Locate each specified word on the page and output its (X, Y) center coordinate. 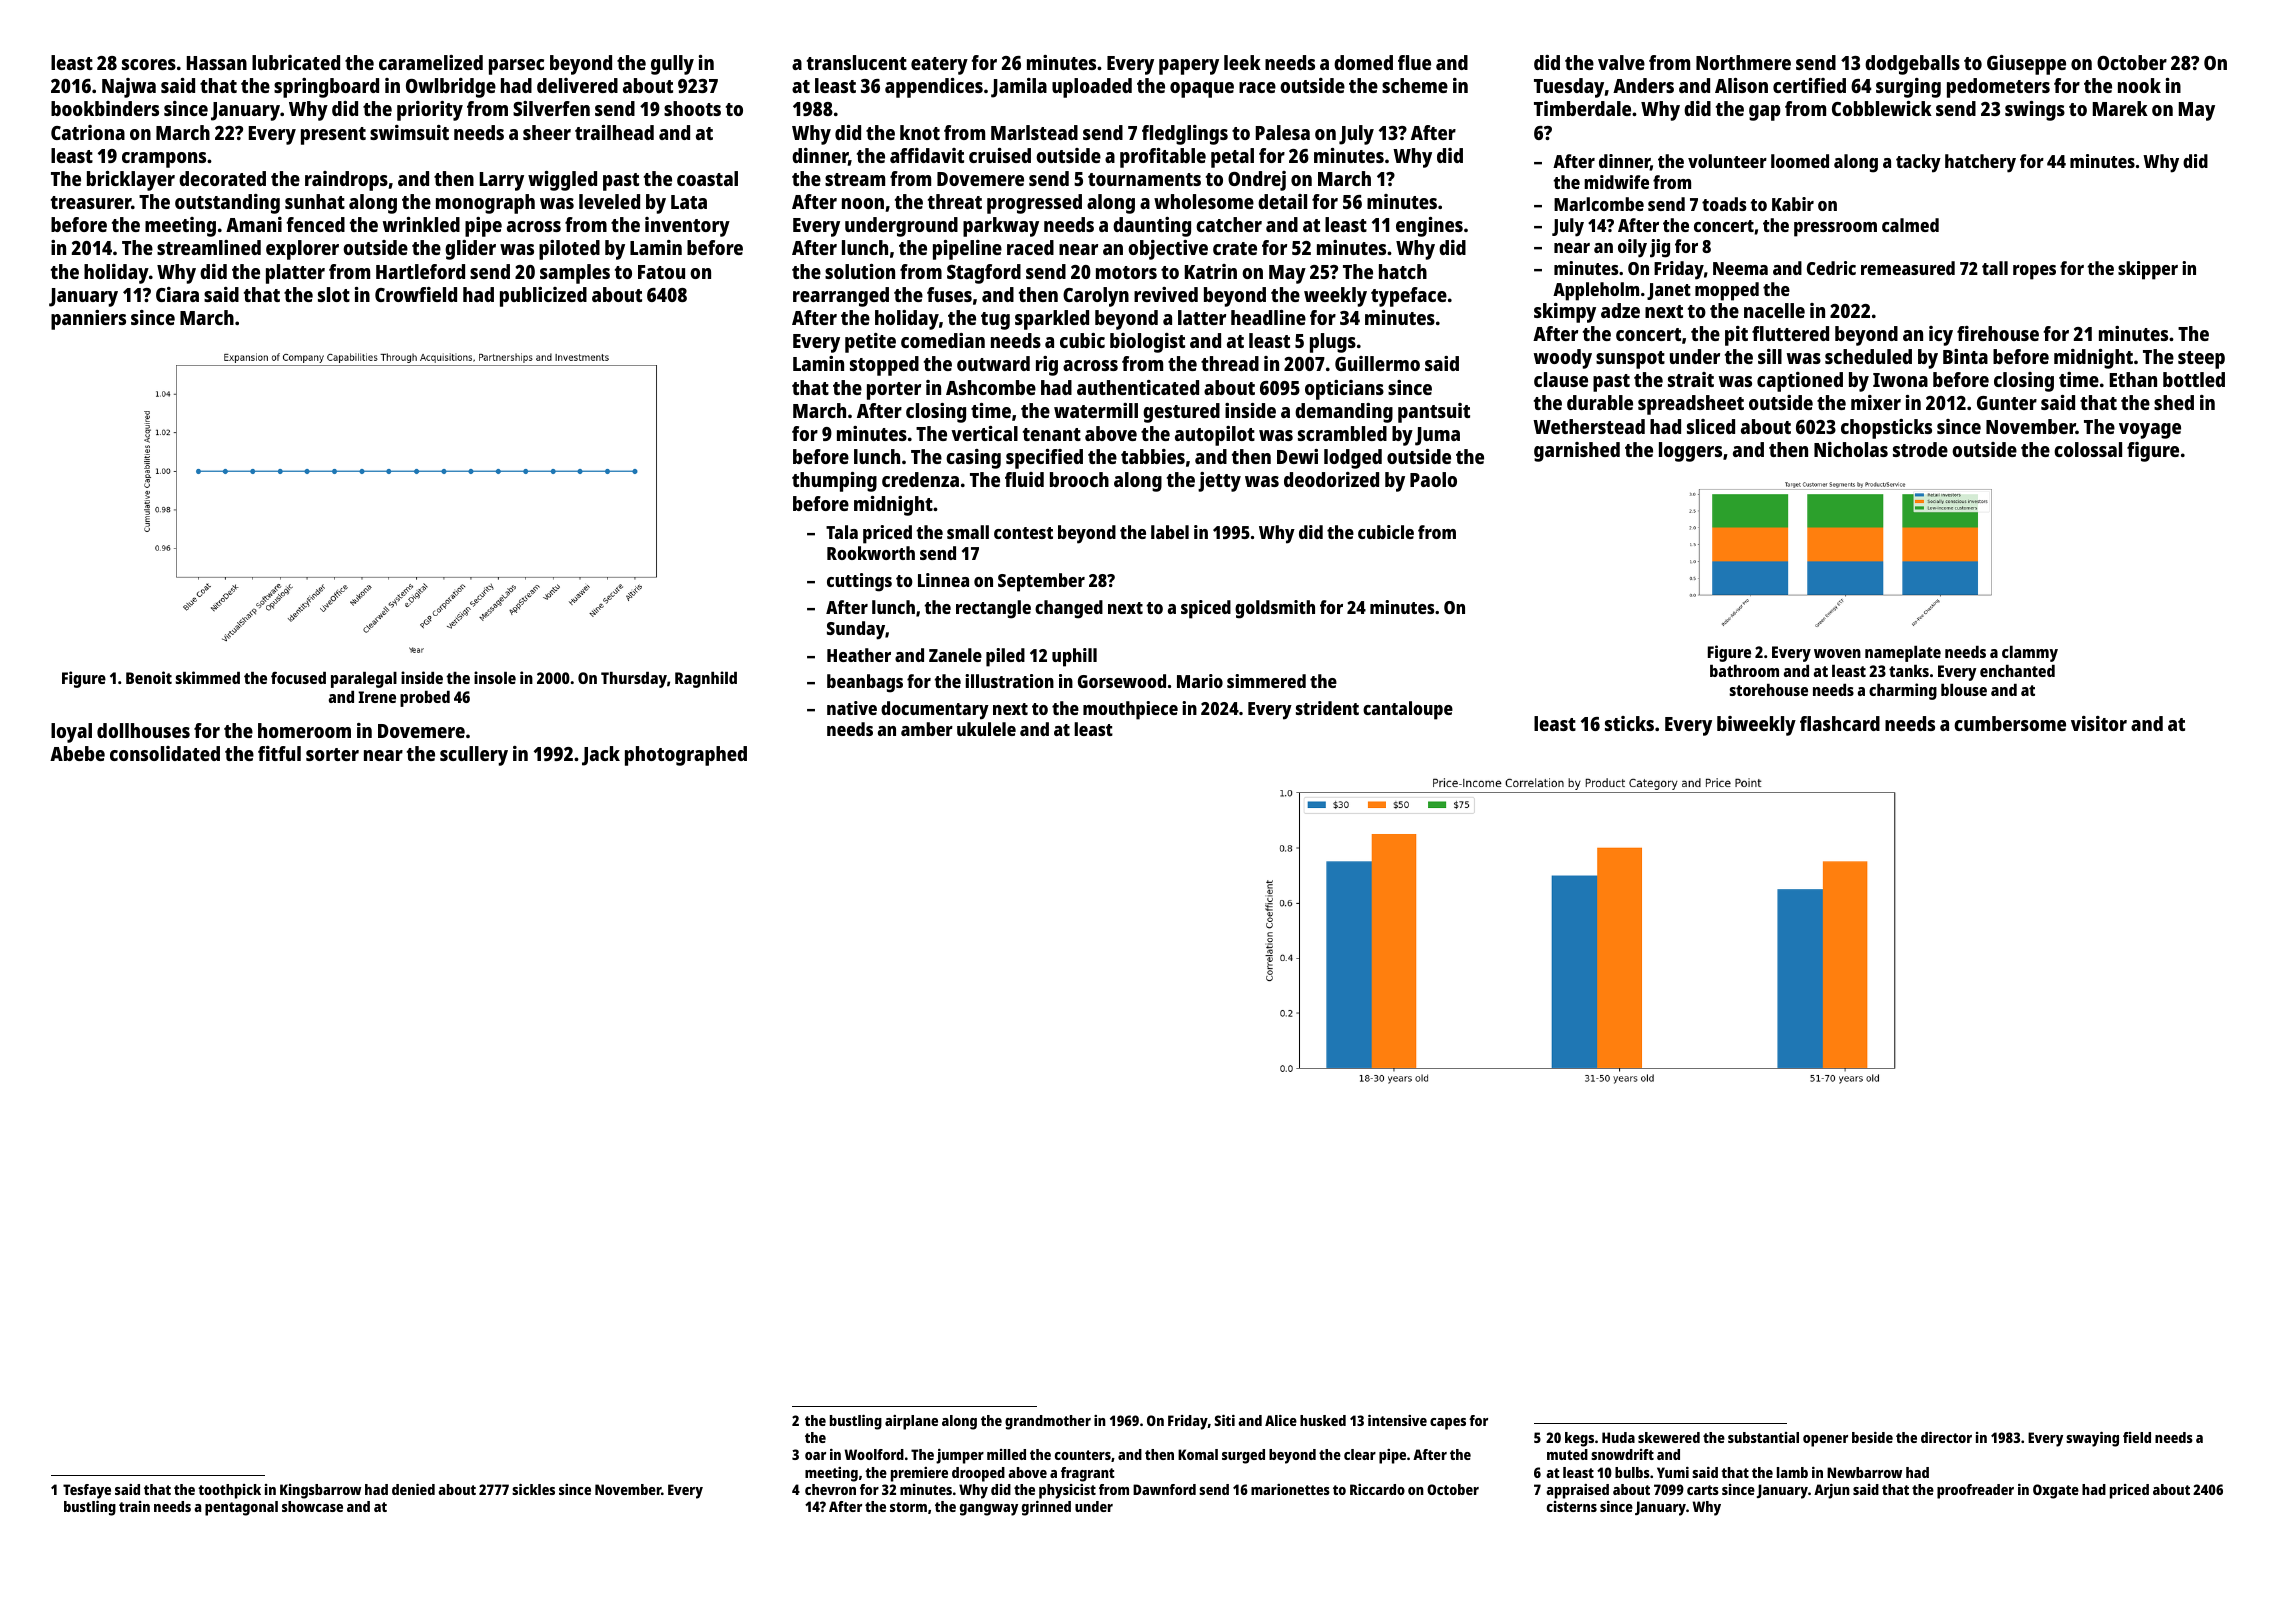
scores (149, 64)
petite (870, 343)
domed (1363, 62)
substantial (1763, 1437)
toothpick (229, 1491)
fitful (279, 753)
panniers (88, 320)
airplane (911, 1422)
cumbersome (2010, 723)
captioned (1800, 382)
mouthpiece (1130, 710)
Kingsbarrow (320, 1491)
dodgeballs (1912, 65)
